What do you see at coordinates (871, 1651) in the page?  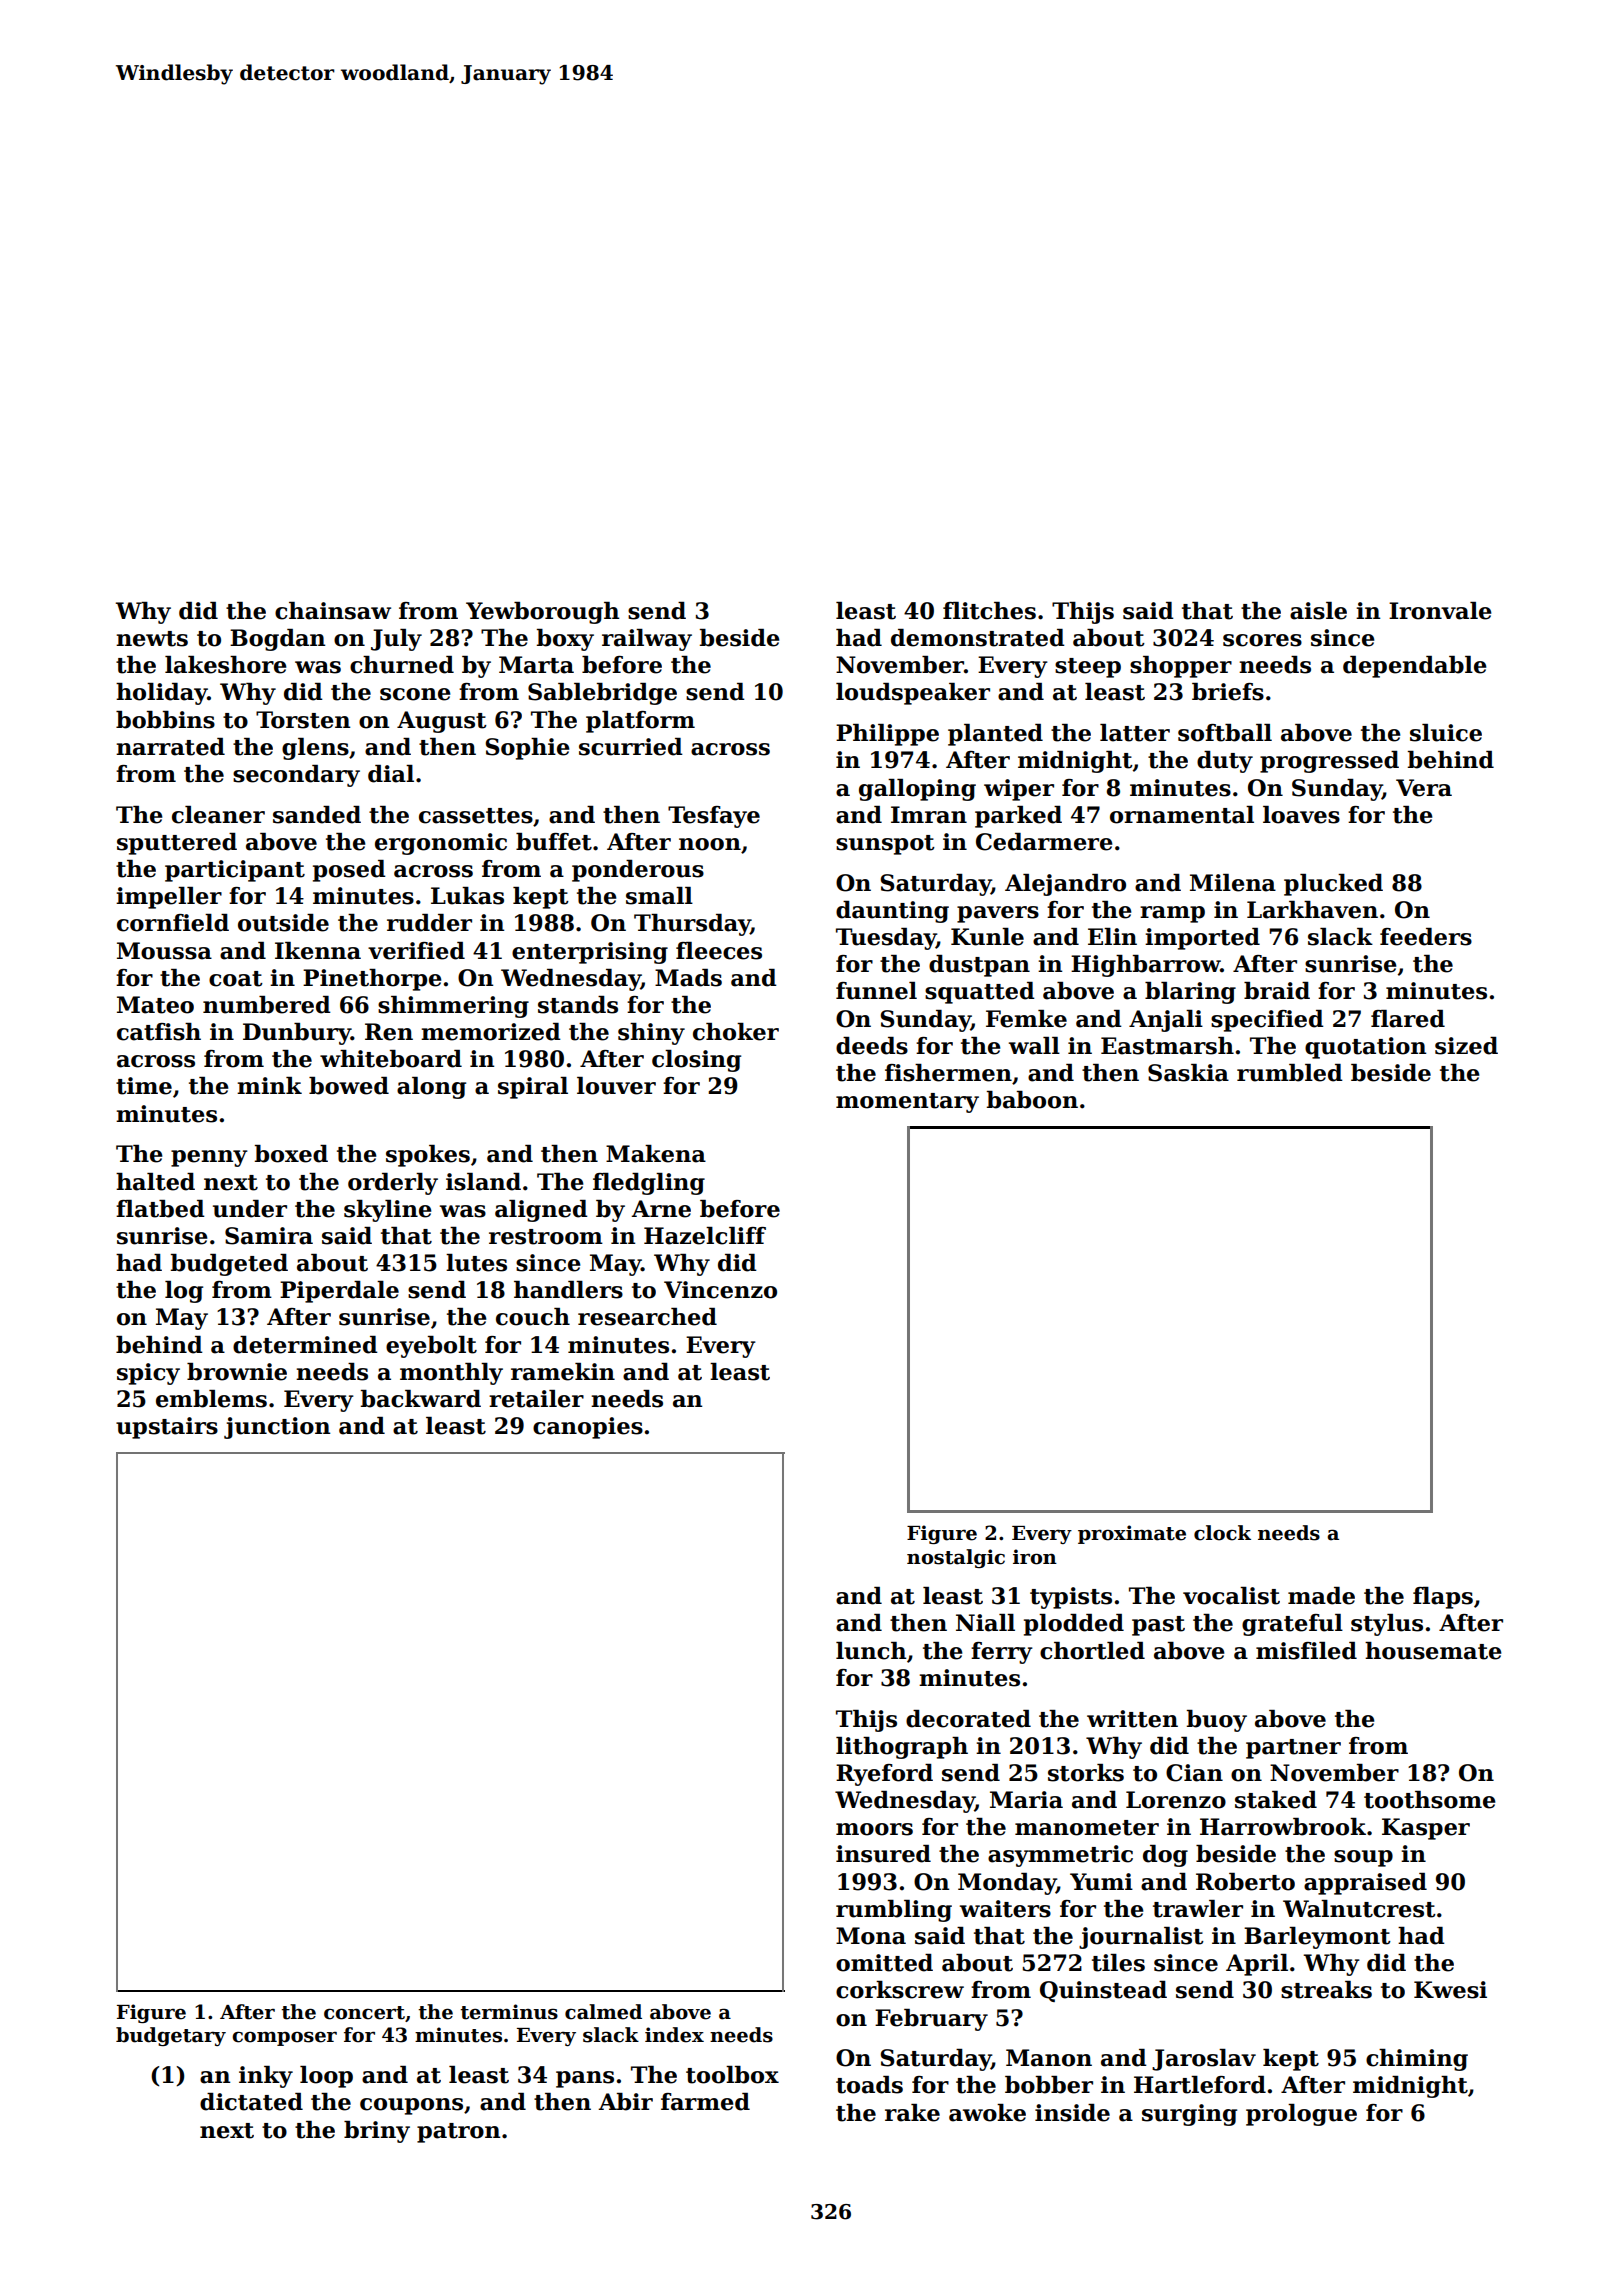 I see `lunch` at bounding box center [871, 1651].
